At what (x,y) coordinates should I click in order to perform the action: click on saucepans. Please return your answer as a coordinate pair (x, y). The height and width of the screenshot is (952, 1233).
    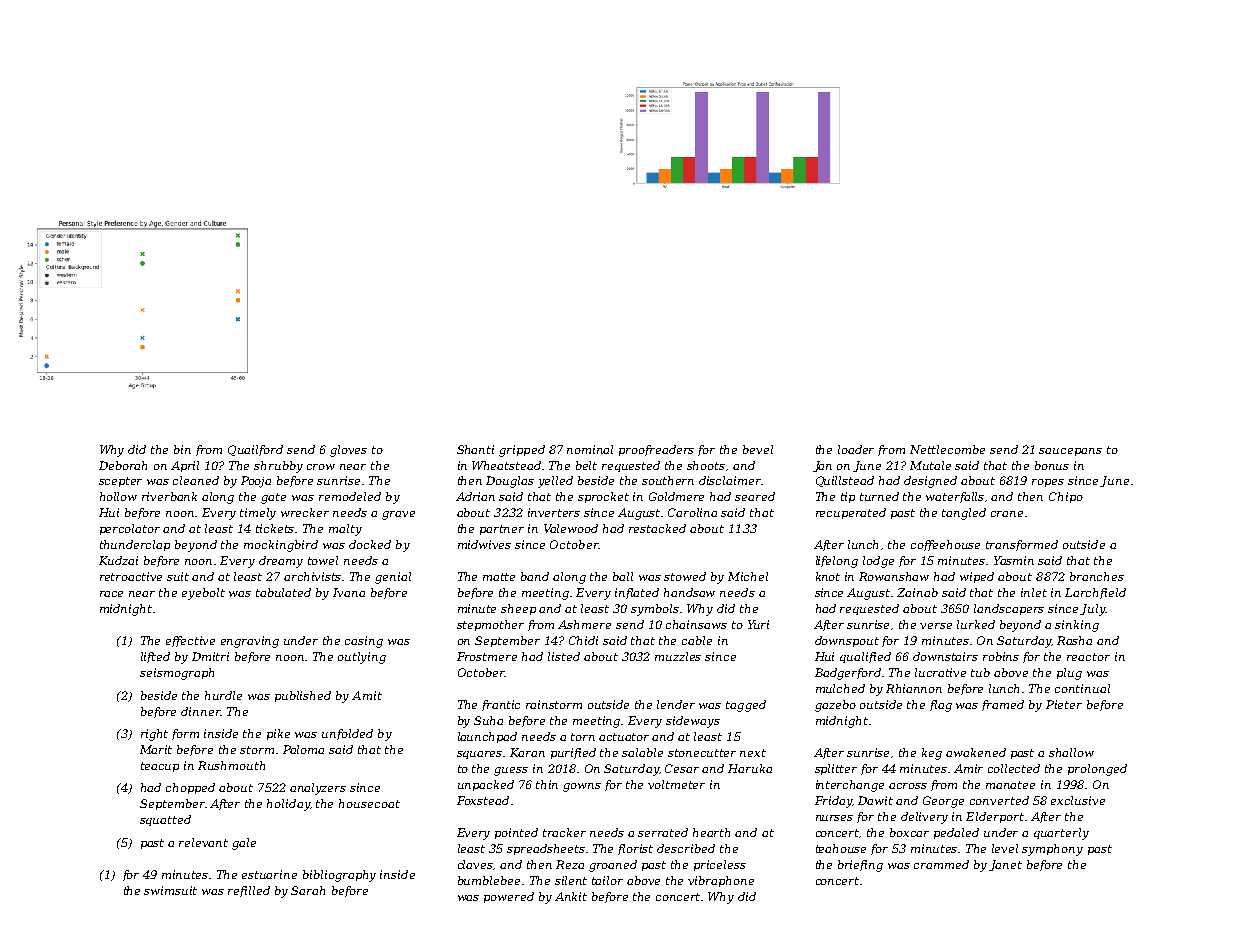
    Looking at the image, I should click on (1070, 452).
